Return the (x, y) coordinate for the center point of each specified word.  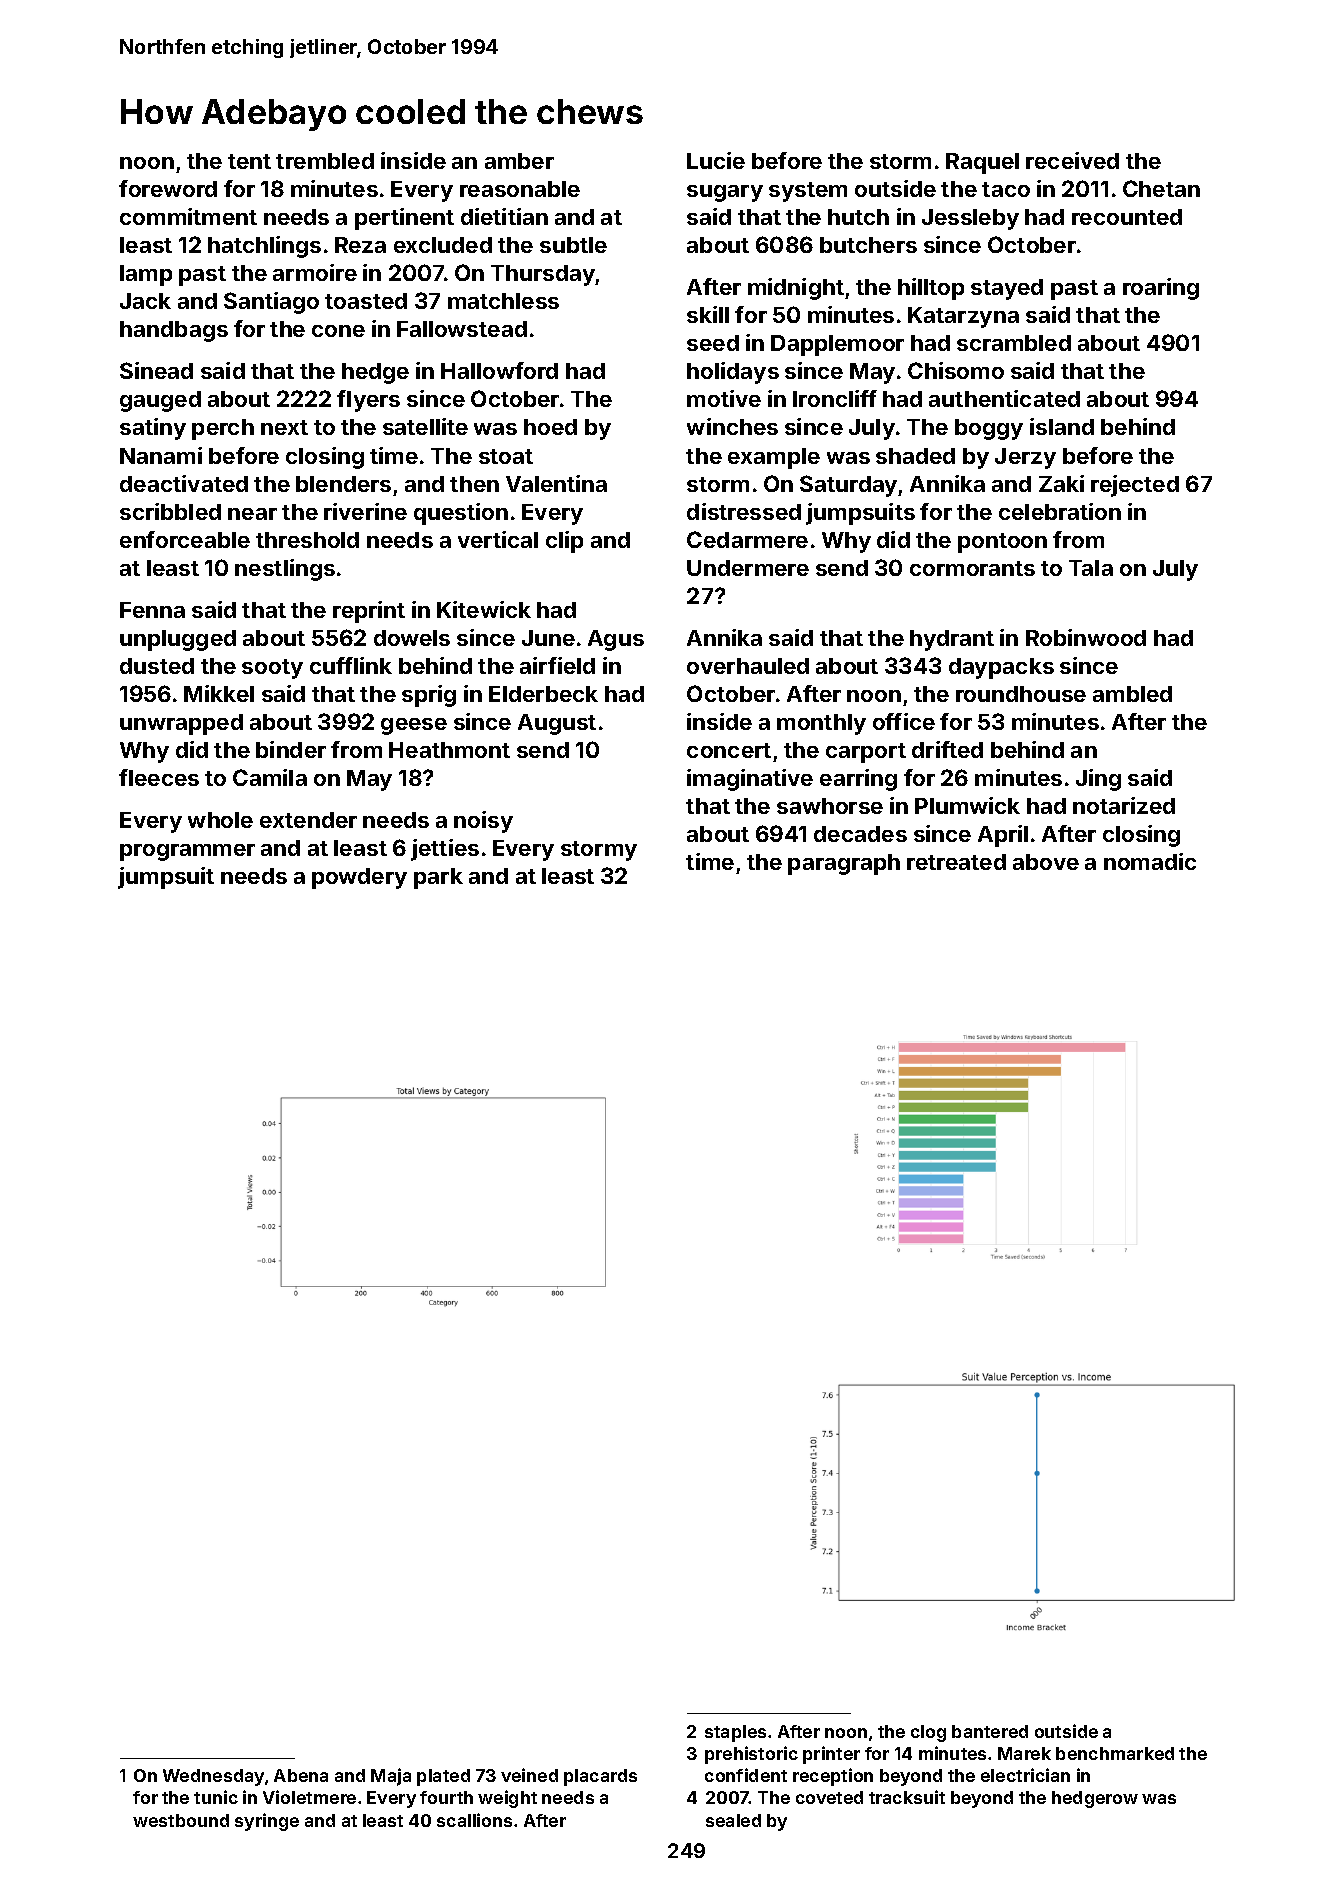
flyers (368, 401)
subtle (573, 245)
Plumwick (967, 805)
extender (308, 820)
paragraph (844, 864)
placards (600, 1777)
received (1072, 160)
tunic (216, 1797)
